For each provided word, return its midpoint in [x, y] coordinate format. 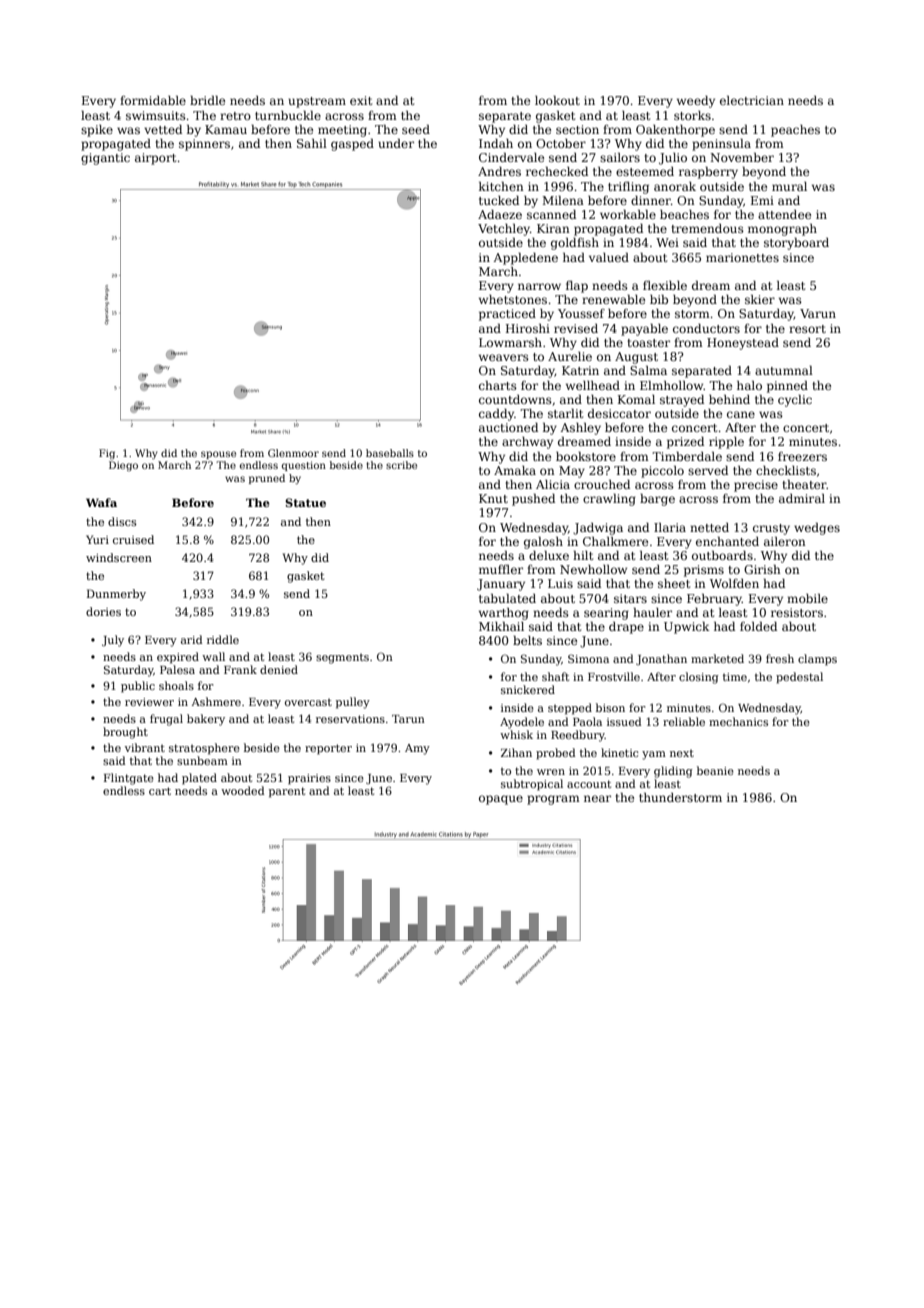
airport [155, 159]
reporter [328, 749]
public [138, 687]
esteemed [645, 171]
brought [125, 733]
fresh [780, 658]
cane [741, 414]
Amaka [515, 470]
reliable [684, 721]
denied [279, 669]
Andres [499, 171]
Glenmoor [293, 453]
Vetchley [504, 230]
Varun [818, 313]
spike [97, 131]
